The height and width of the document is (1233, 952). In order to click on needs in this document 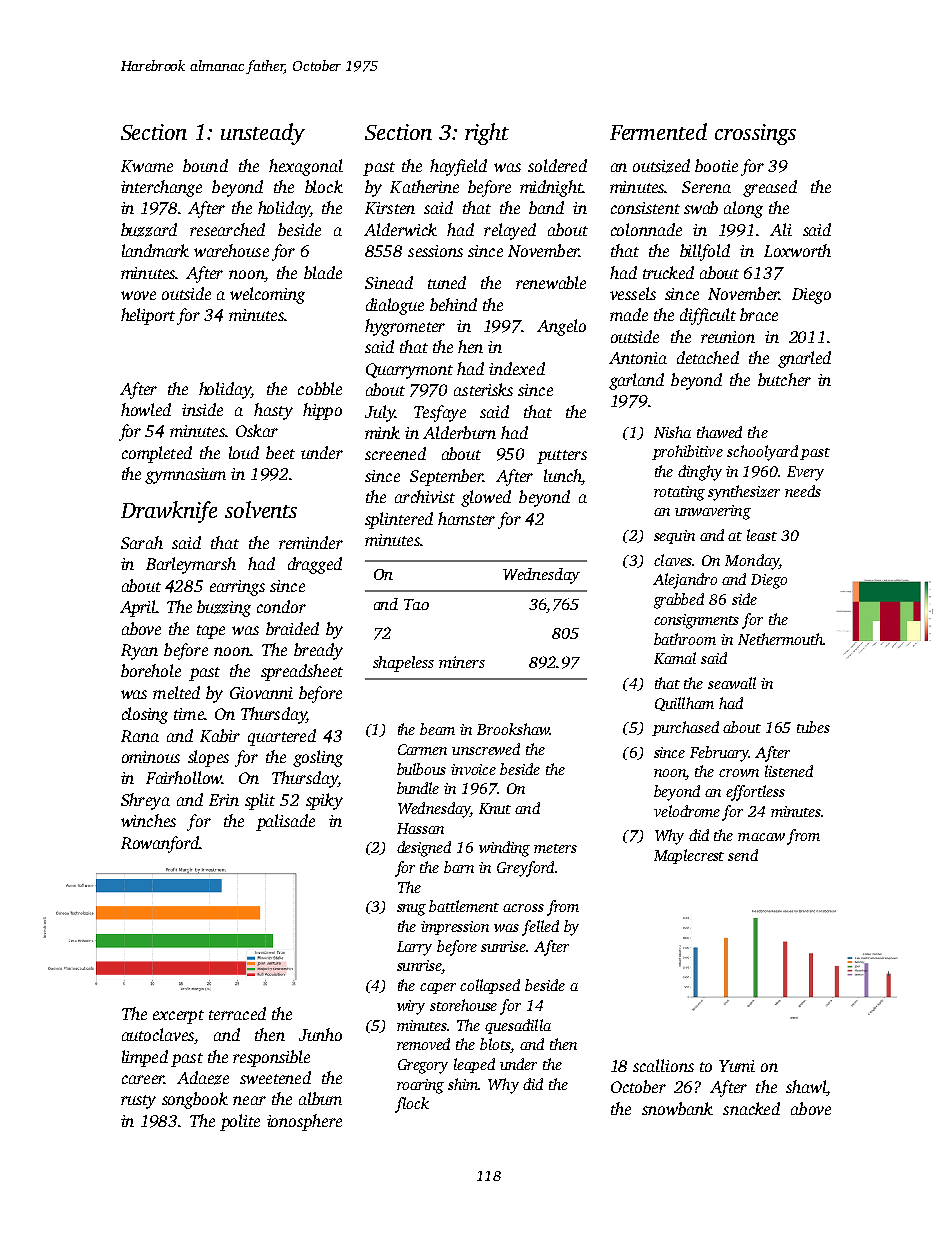, I will do `click(803, 491)`.
